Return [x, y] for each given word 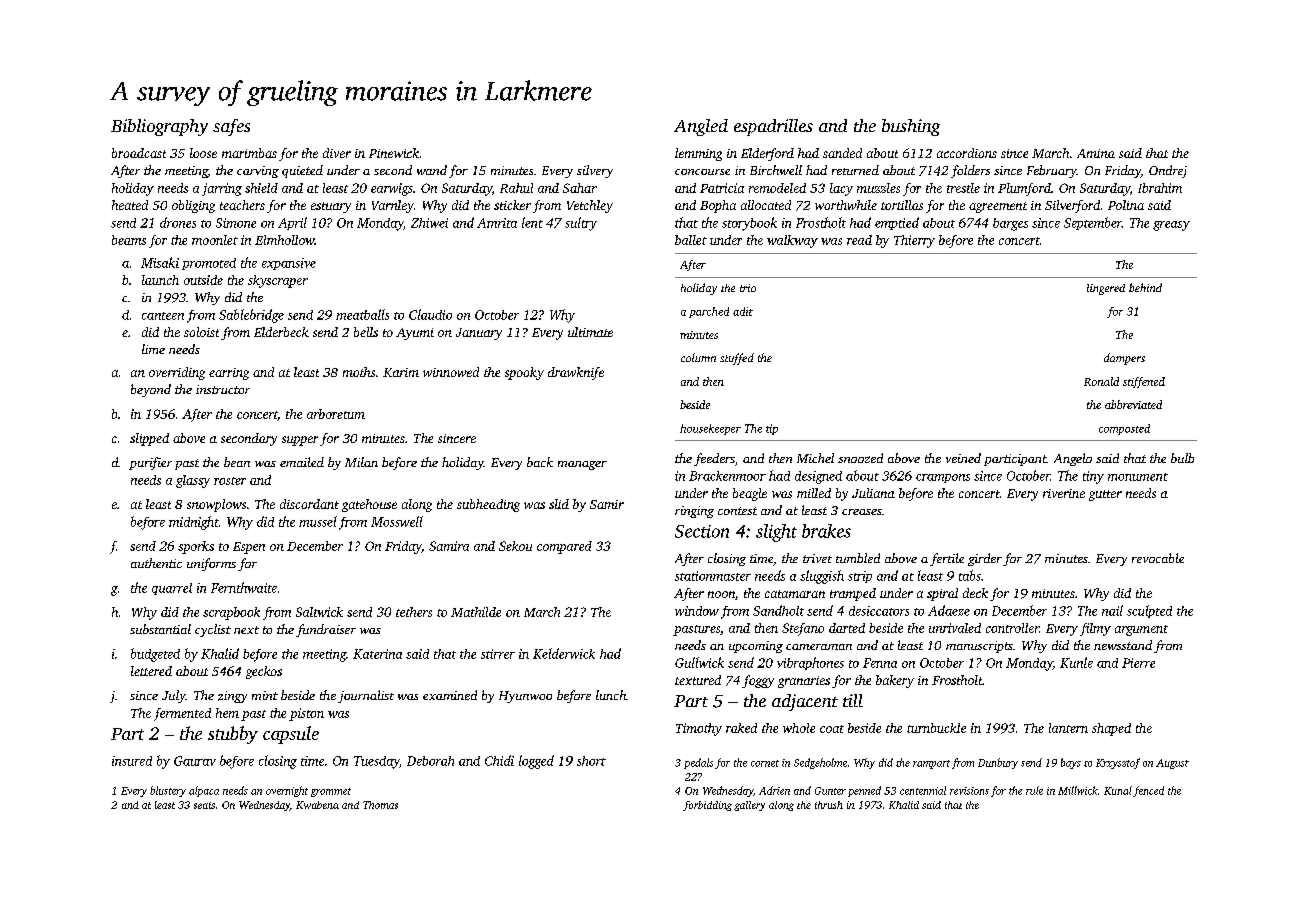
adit [743, 311]
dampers [1124, 359]
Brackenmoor [727, 476]
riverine [1064, 493]
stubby [233, 735]
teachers [242, 205]
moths [359, 372]
